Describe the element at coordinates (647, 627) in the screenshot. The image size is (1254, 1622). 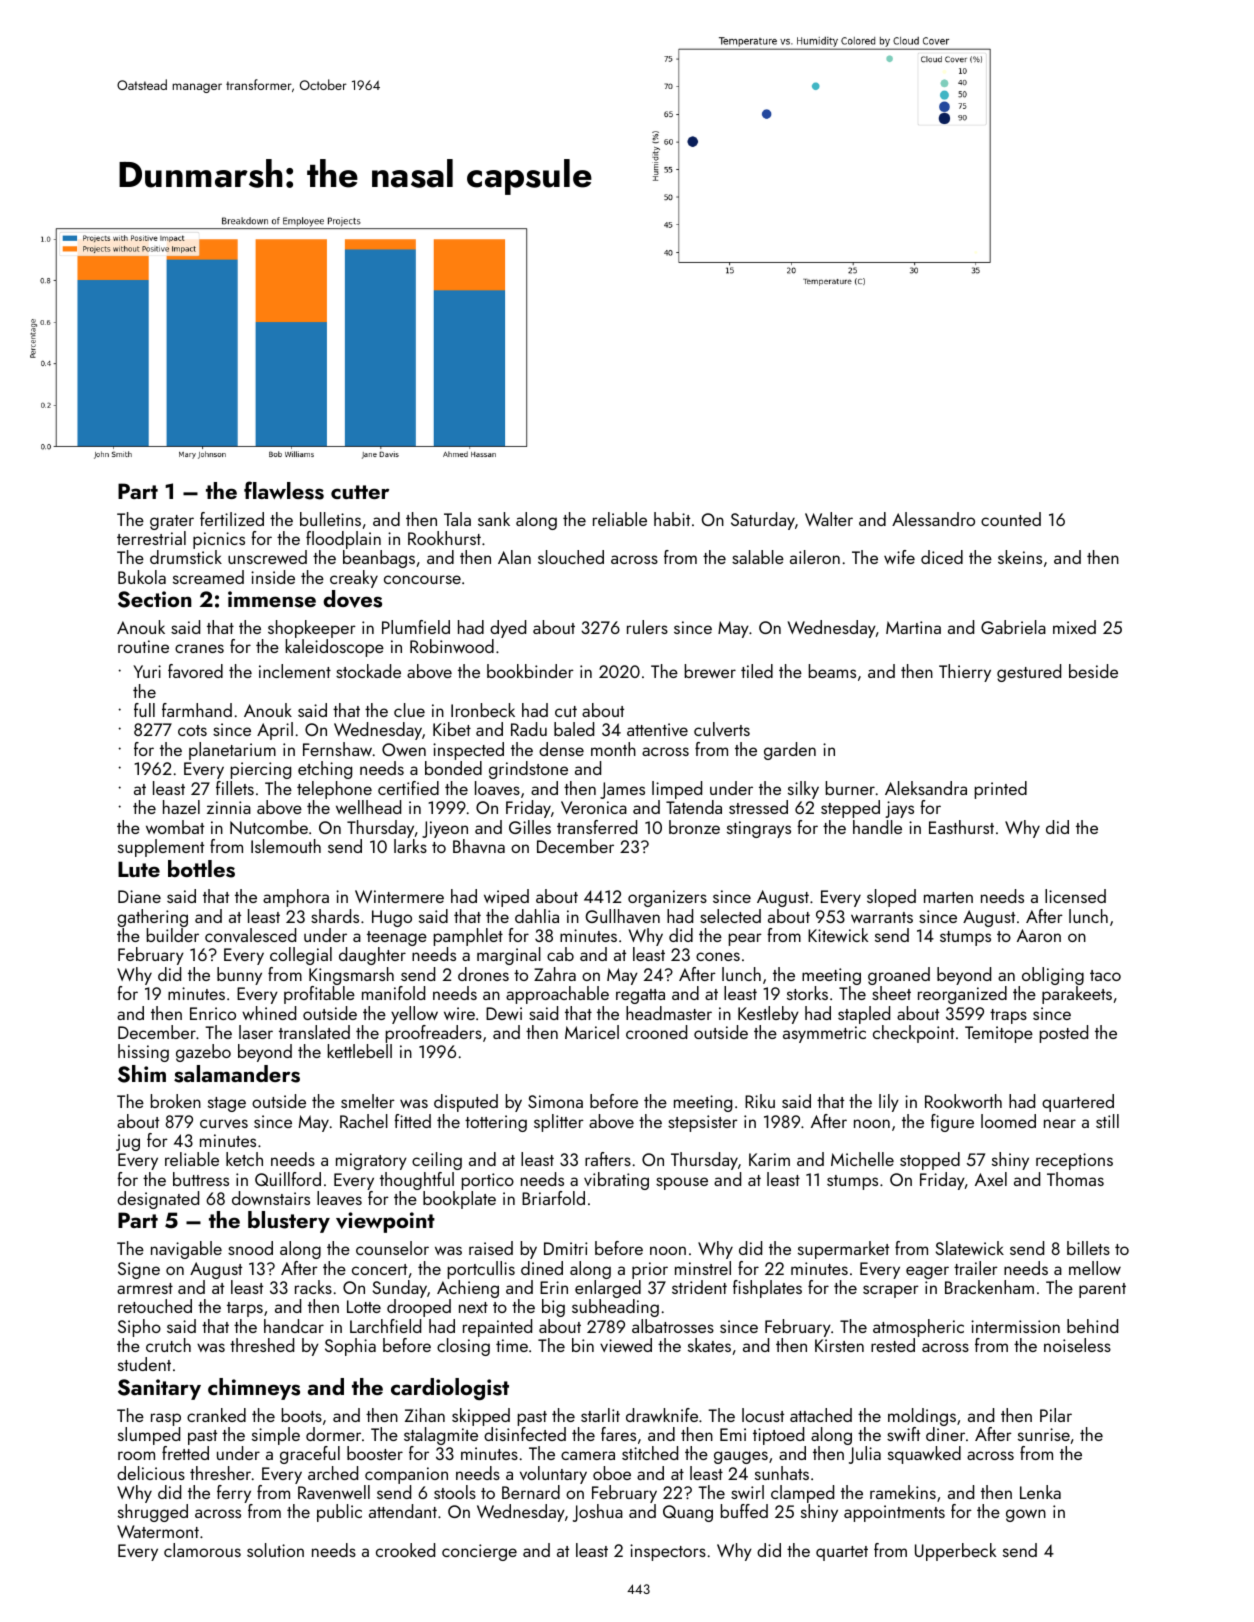
I see `rulers` at that location.
